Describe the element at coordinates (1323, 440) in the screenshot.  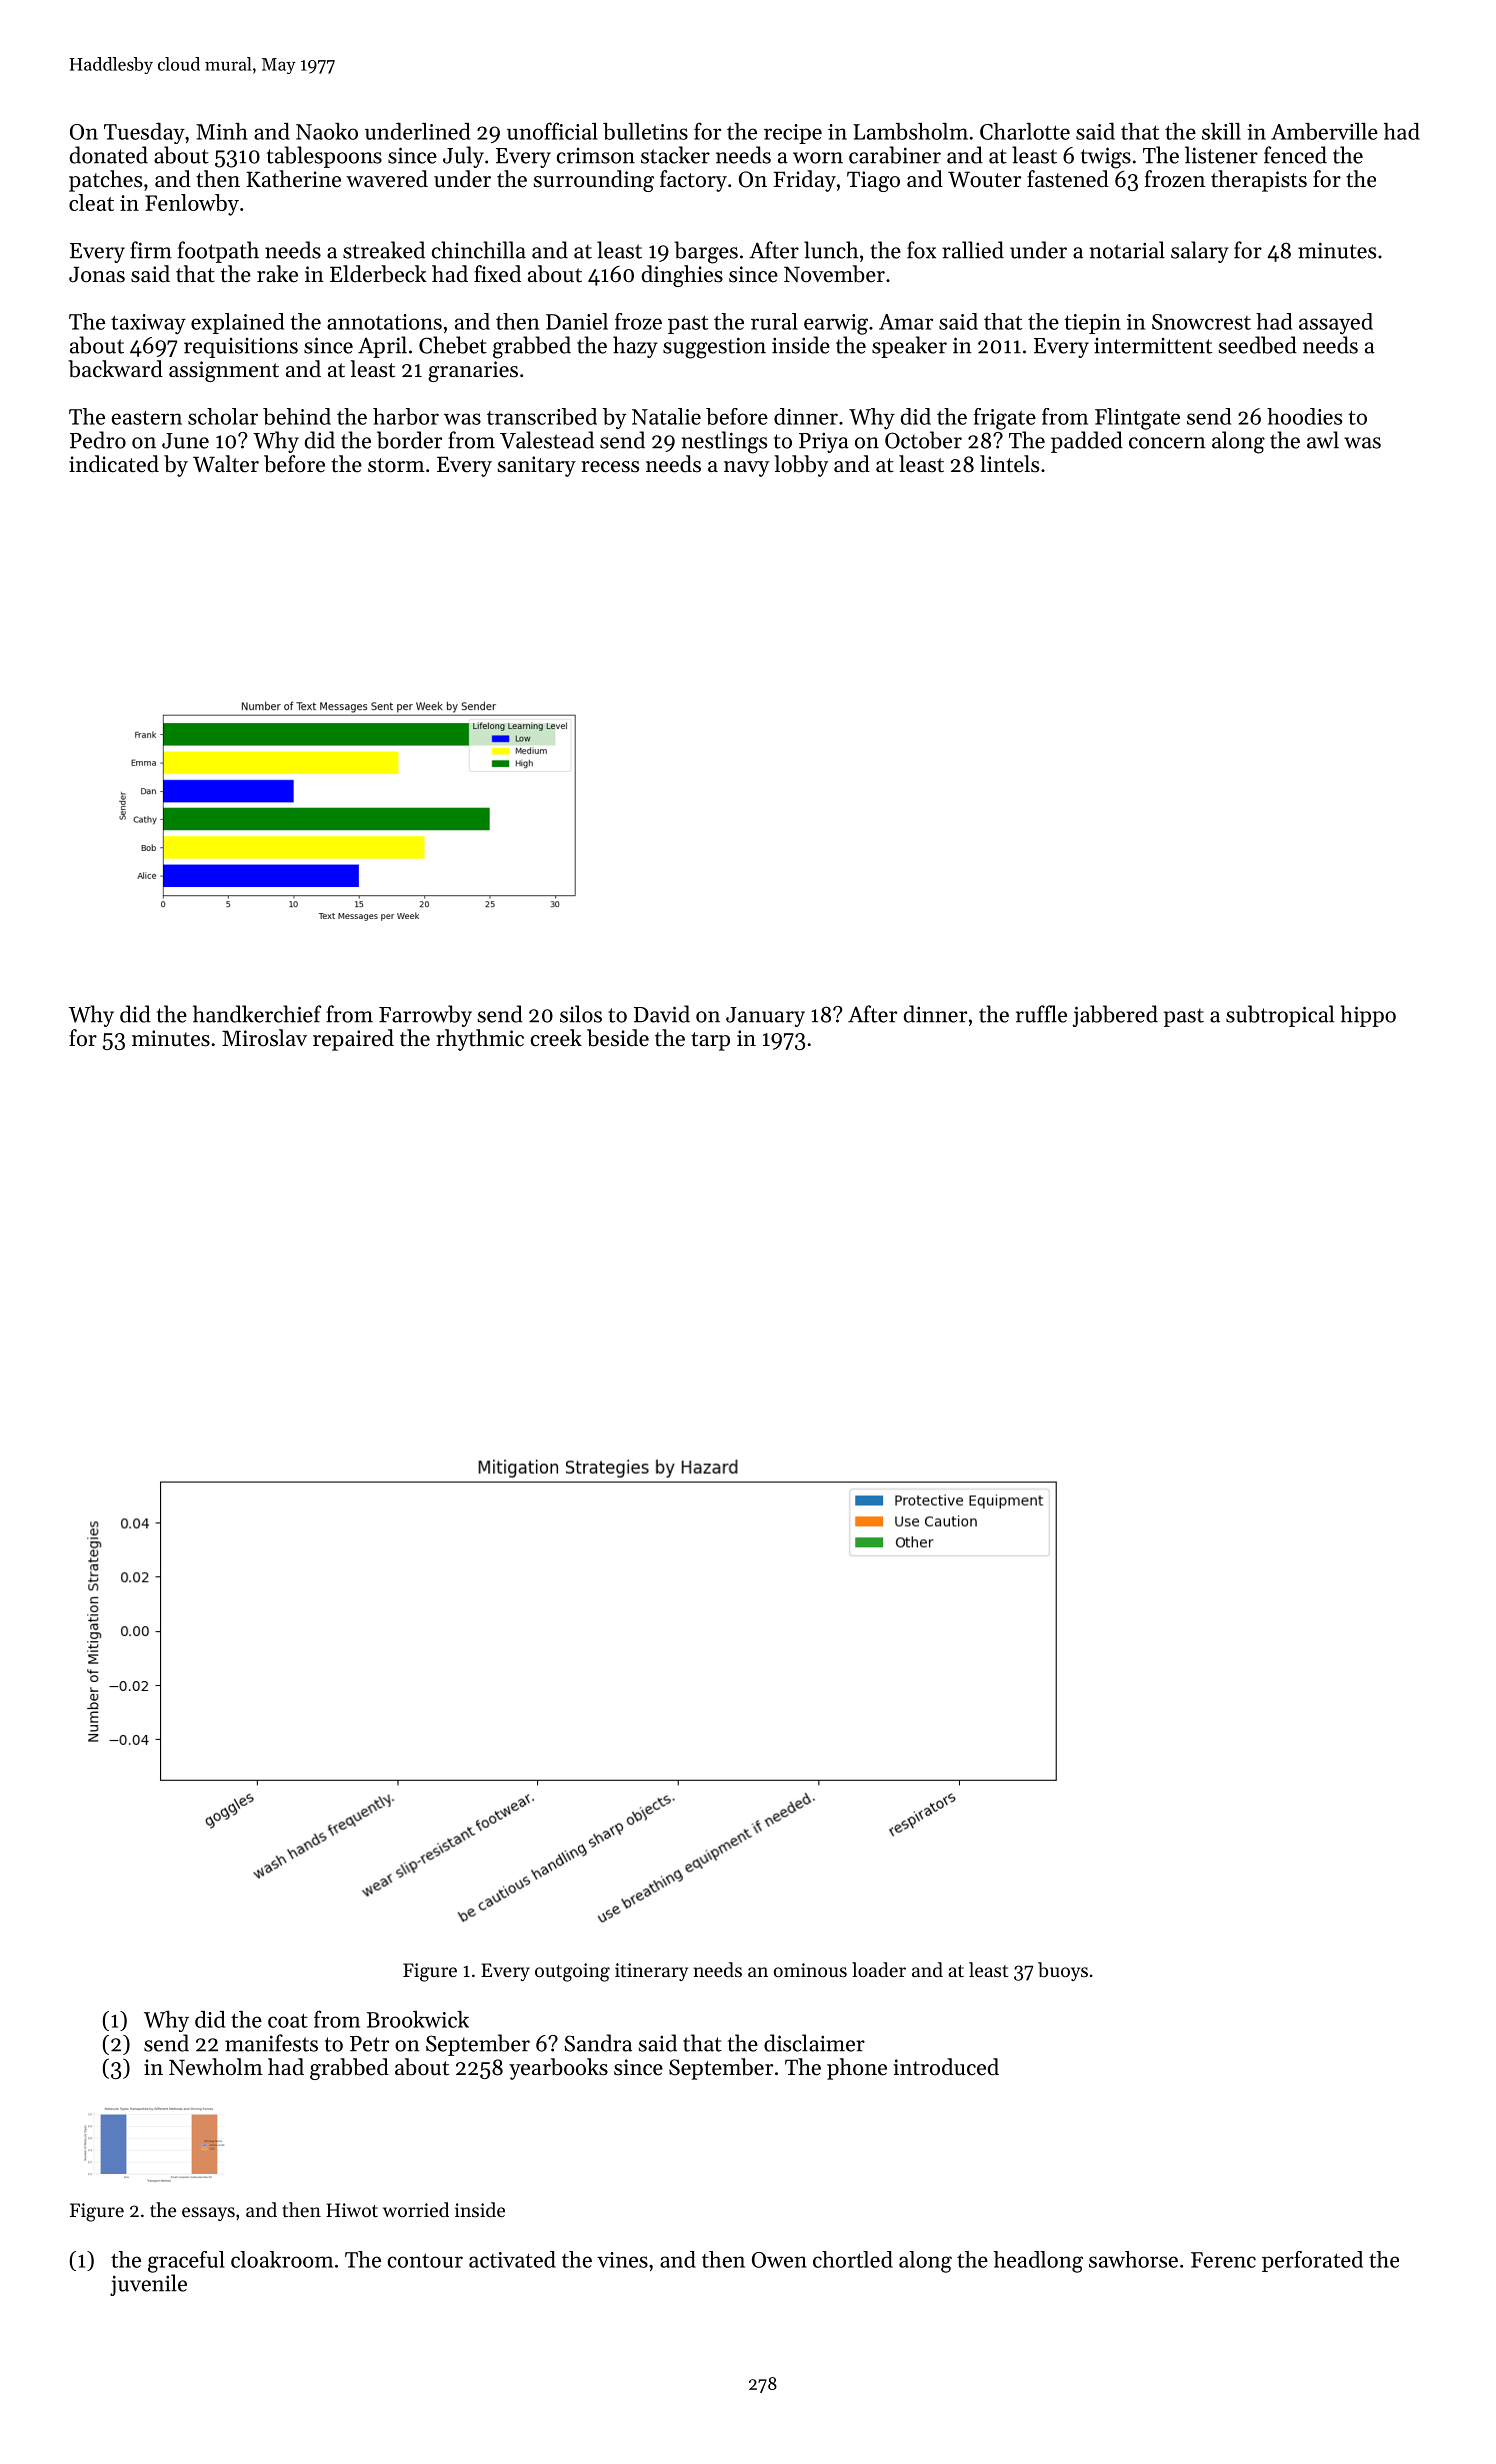
I see `awl` at that location.
